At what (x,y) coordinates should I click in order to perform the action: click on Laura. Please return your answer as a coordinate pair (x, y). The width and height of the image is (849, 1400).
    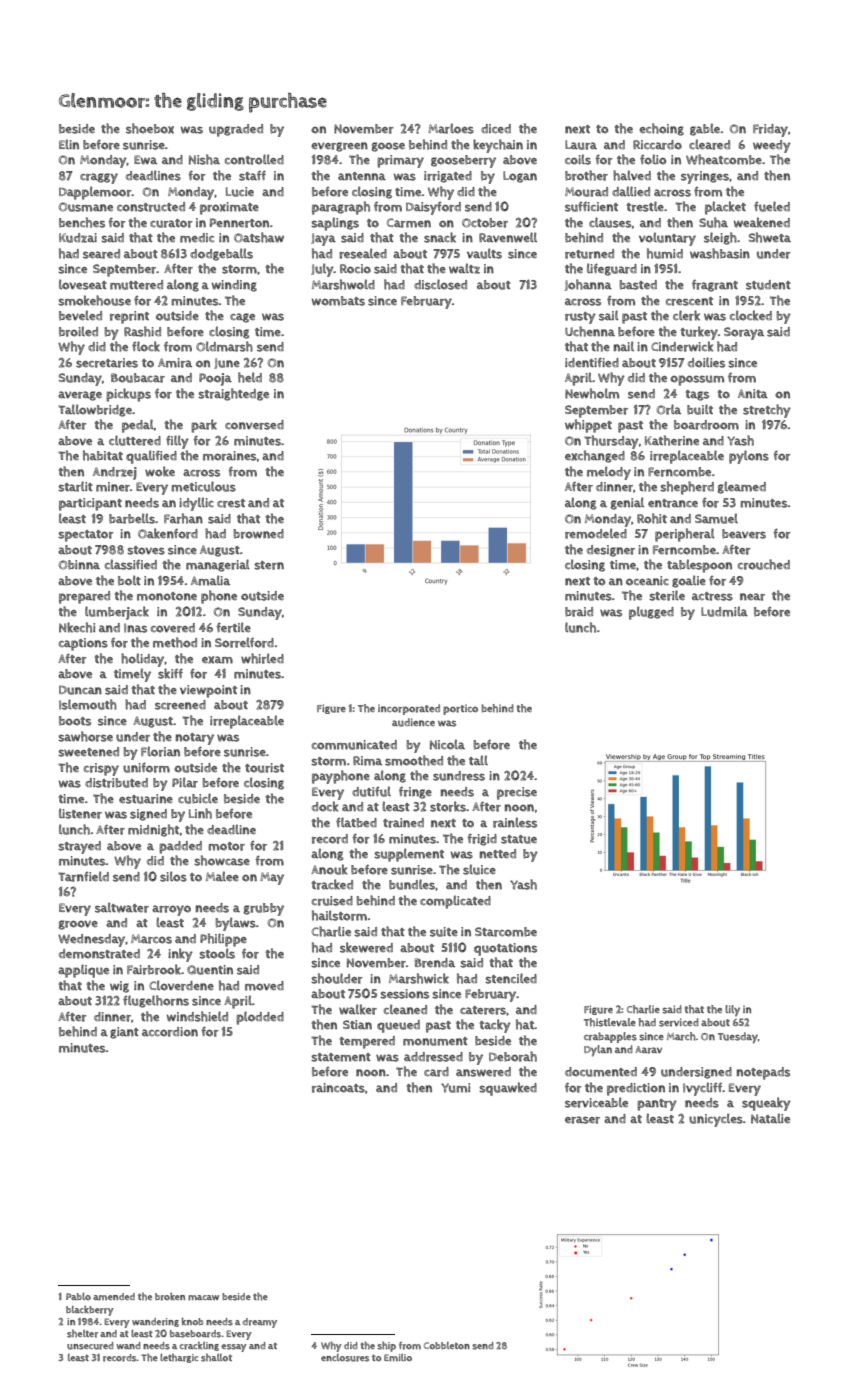
    Looking at the image, I should click on (581, 145).
